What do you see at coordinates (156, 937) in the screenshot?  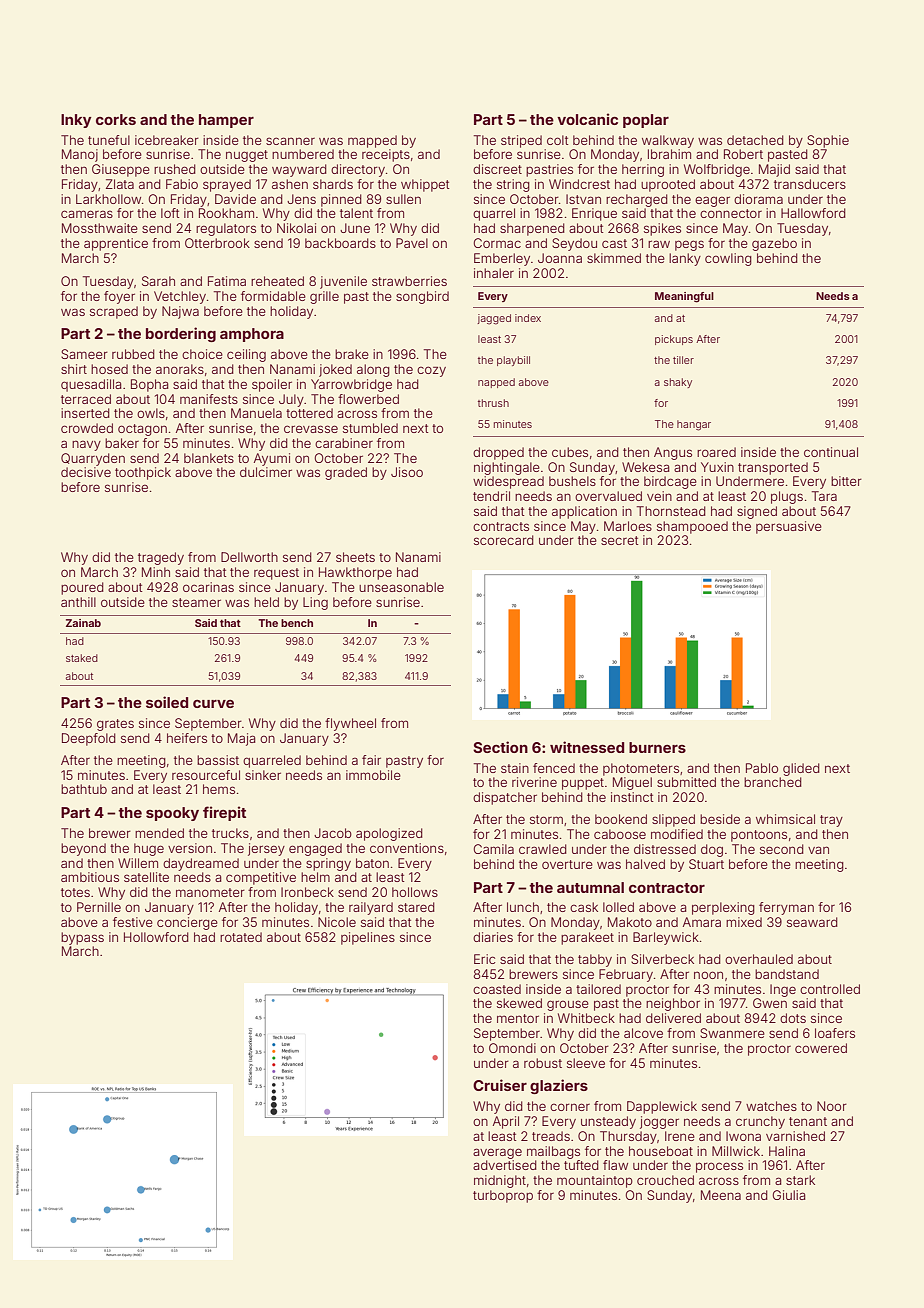 I see `Hollowford` at bounding box center [156, 937].
